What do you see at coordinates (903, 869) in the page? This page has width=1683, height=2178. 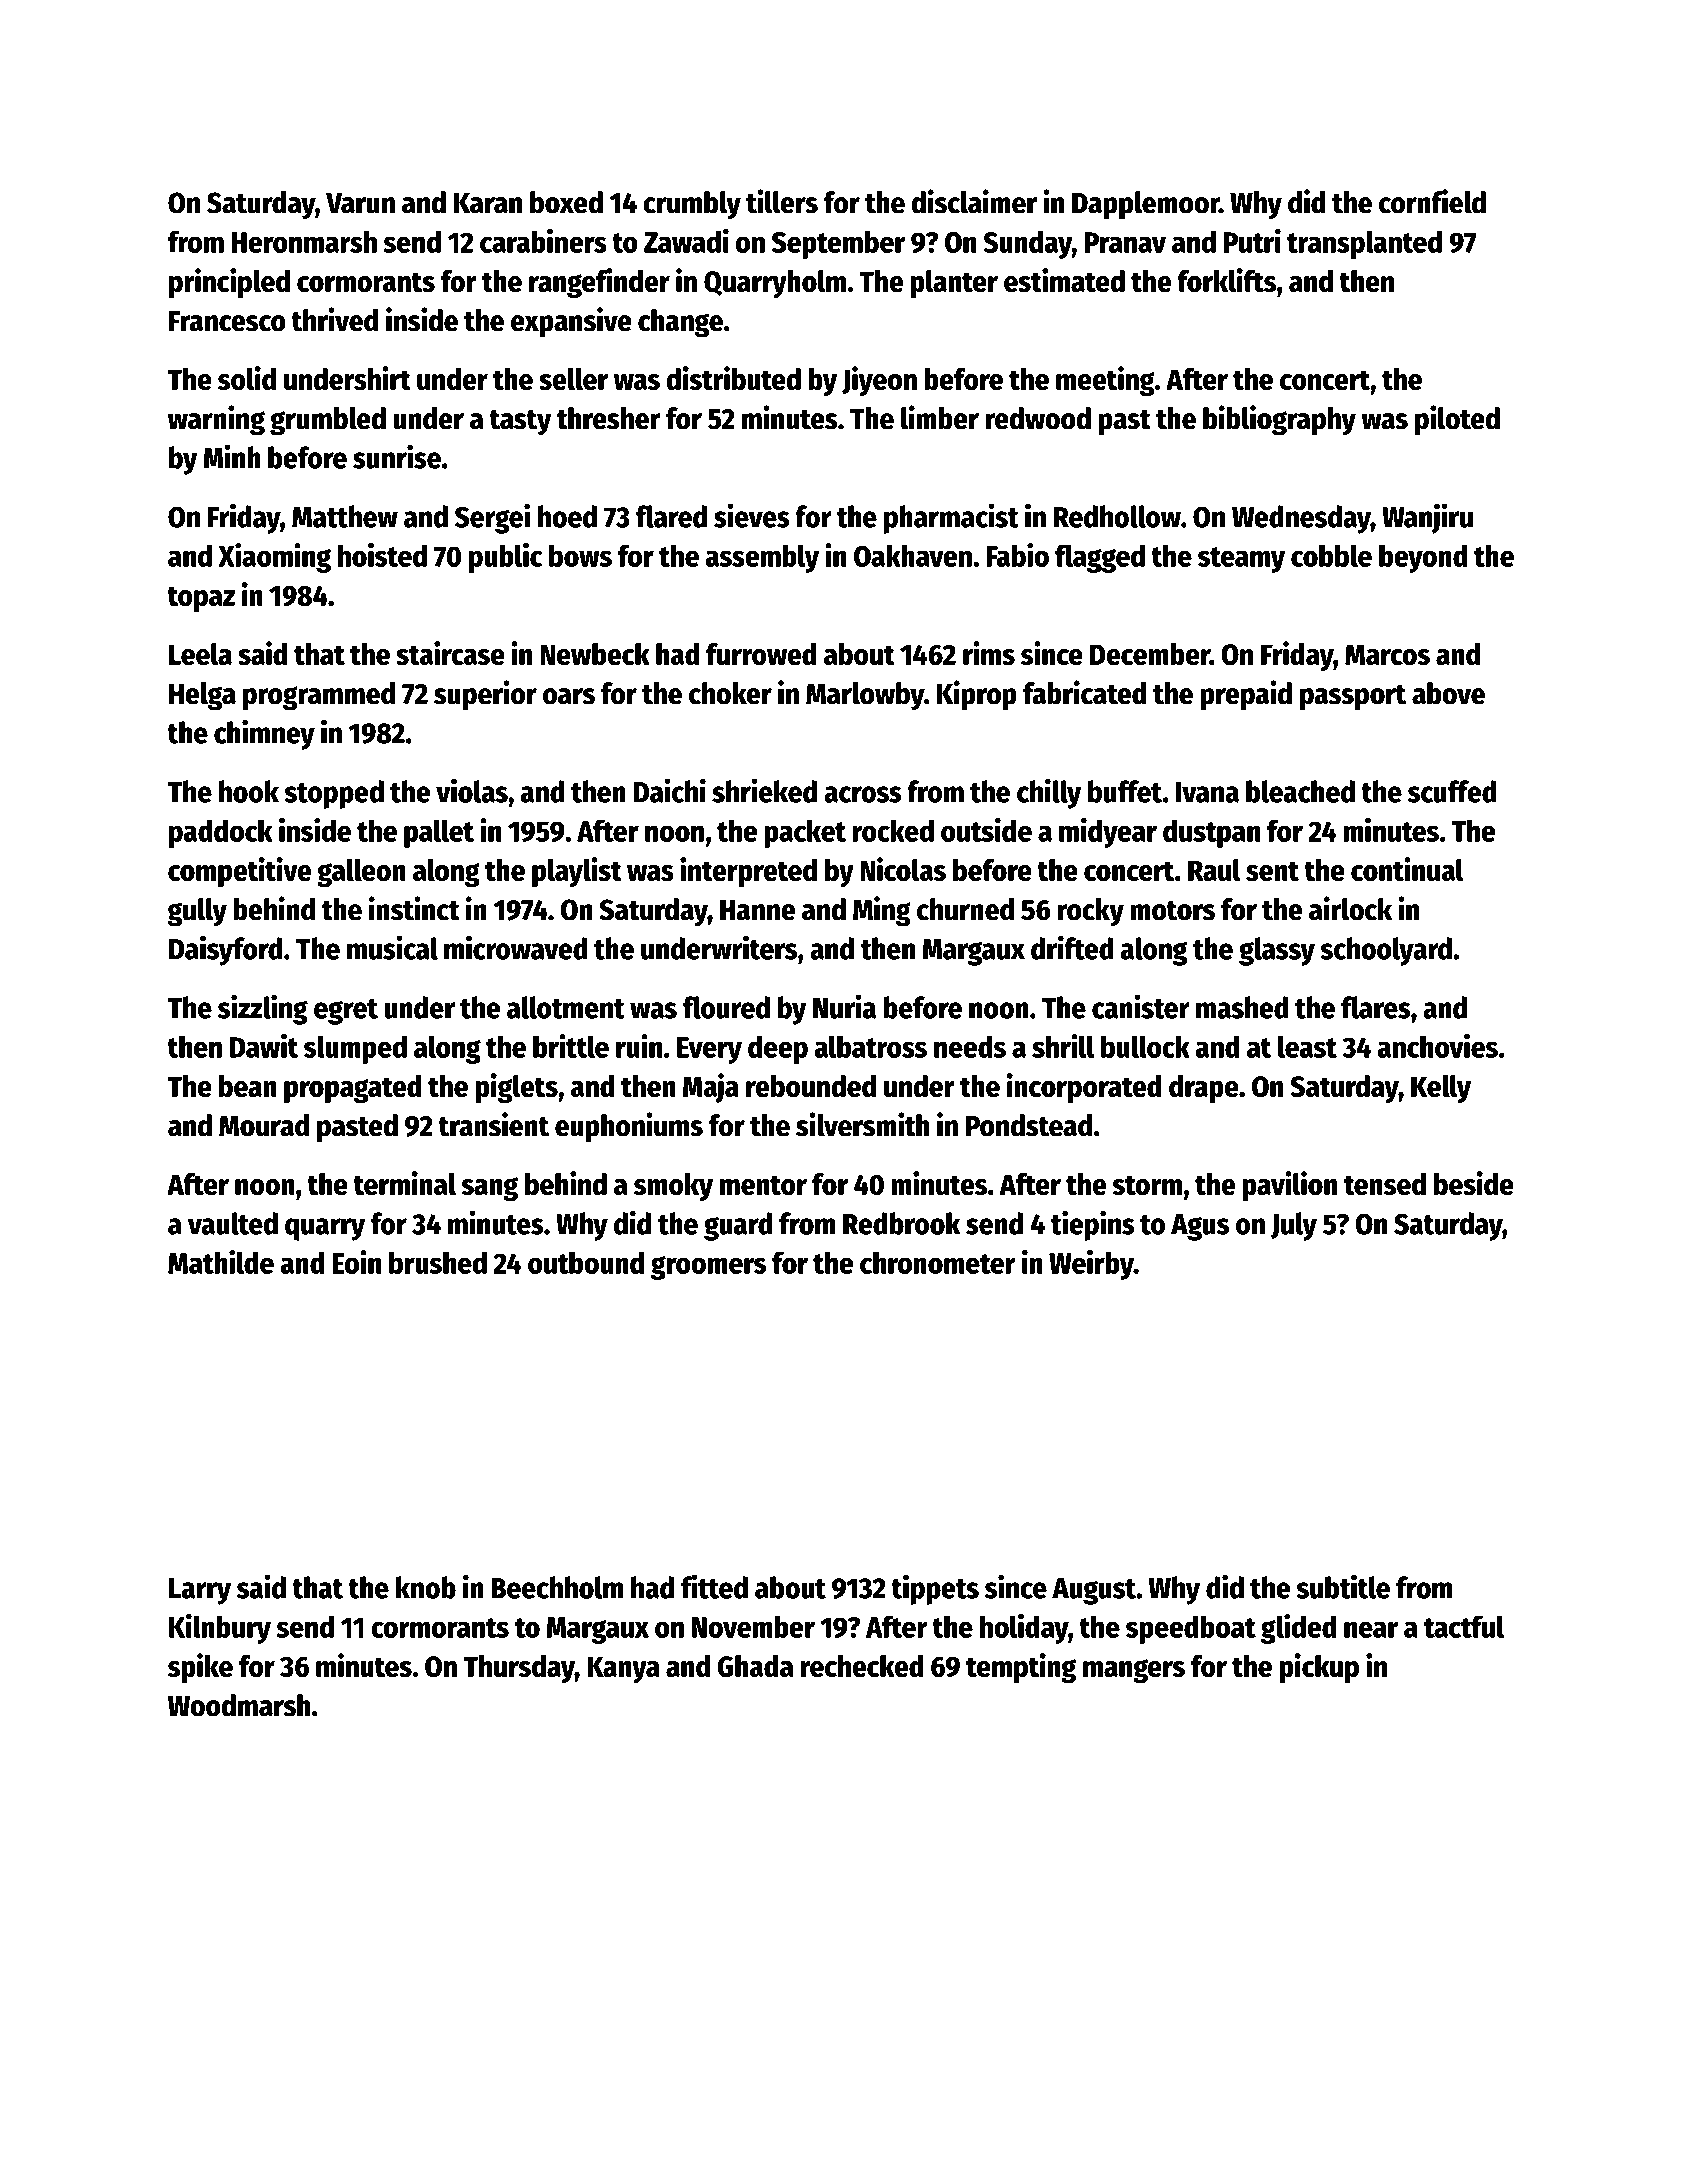 I see `Nicolas` at bounding box center [903, 869].
